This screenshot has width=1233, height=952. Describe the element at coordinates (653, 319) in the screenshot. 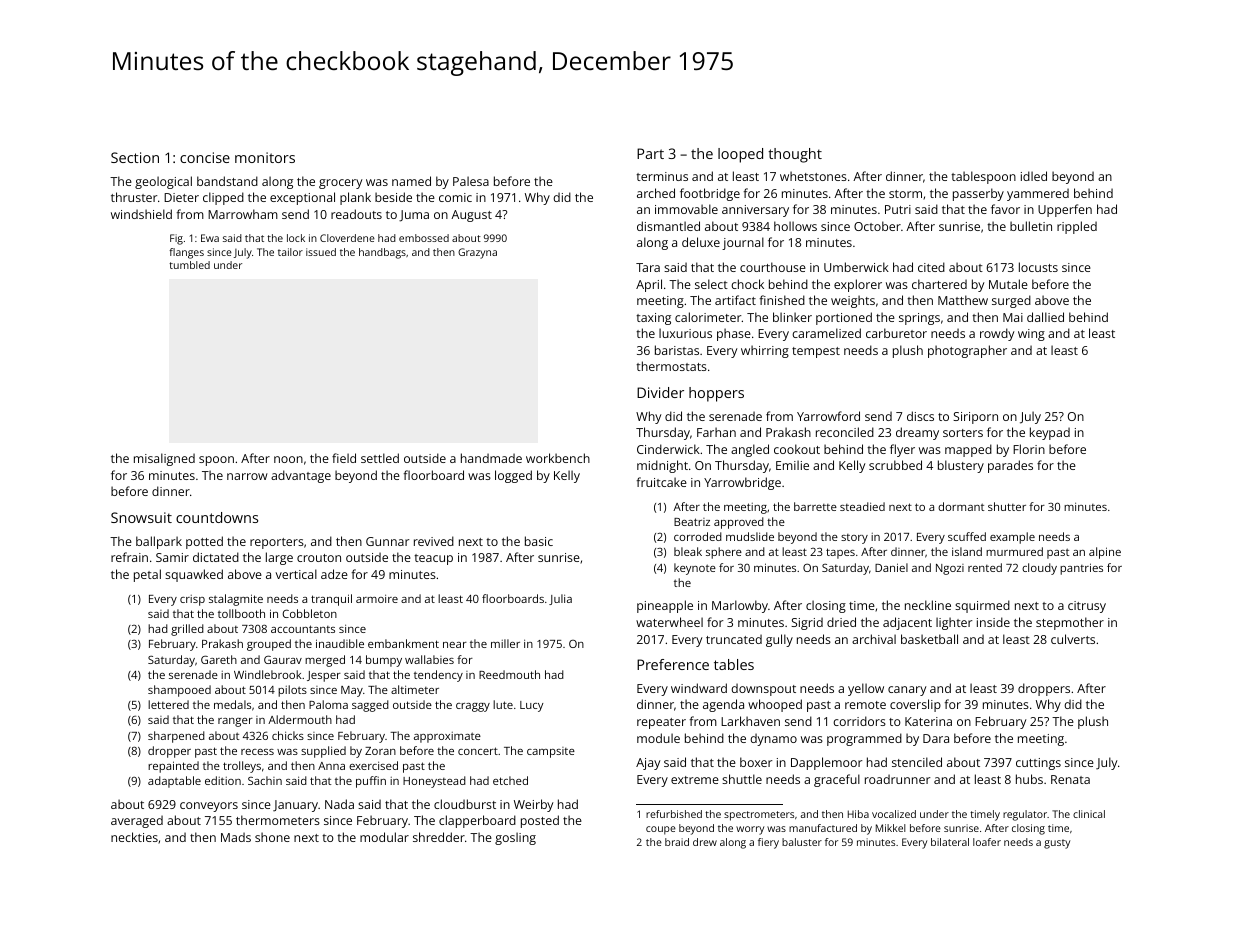

I see `taxing` at that location.
